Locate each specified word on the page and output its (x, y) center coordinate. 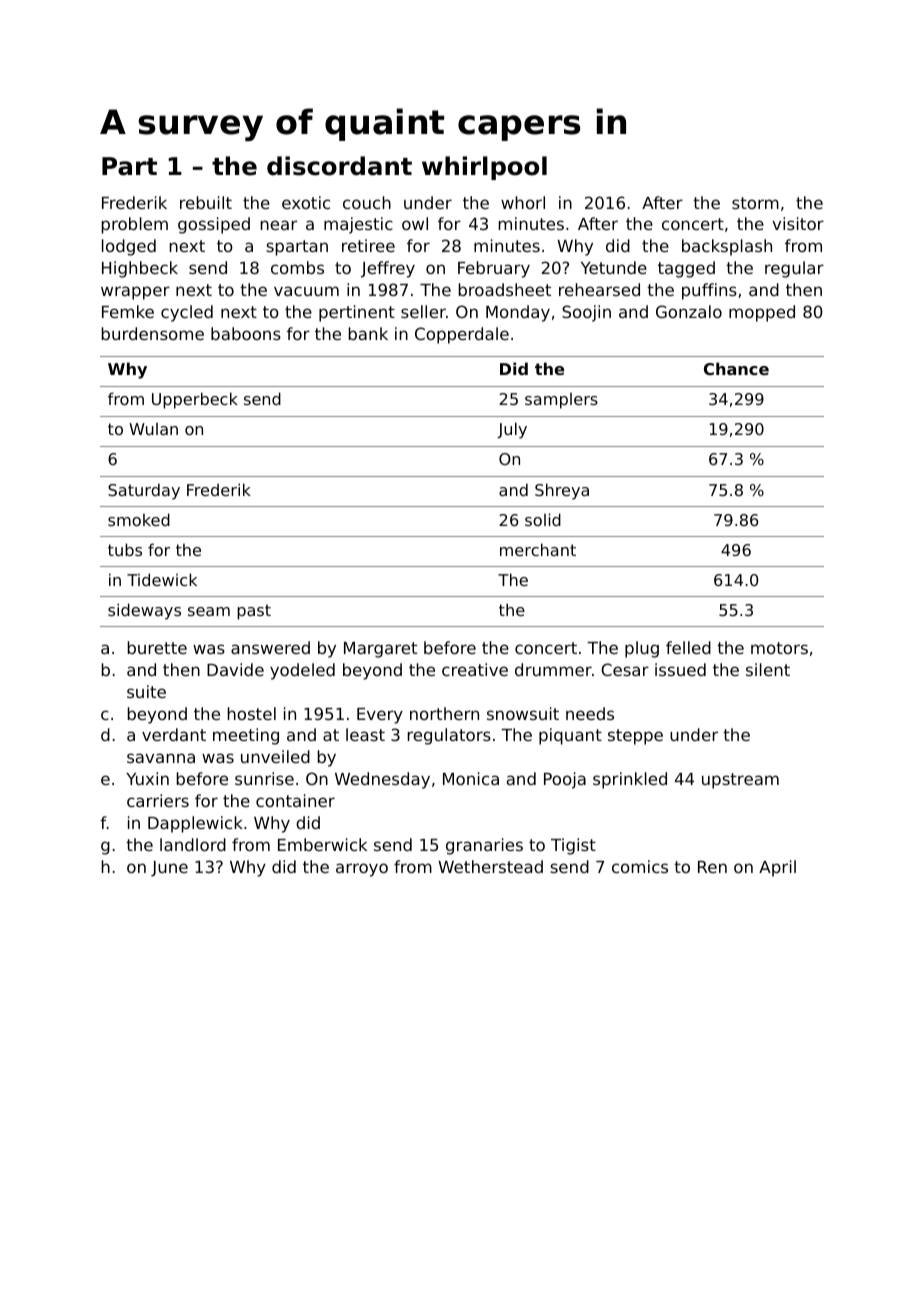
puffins (709, 291)
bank (368, 333)
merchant (538, 549)
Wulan (153, 429)
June (169, 869)
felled (688, 647)
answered (270, 647)
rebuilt (206, 202)
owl (415, 223)
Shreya (562, 491)
